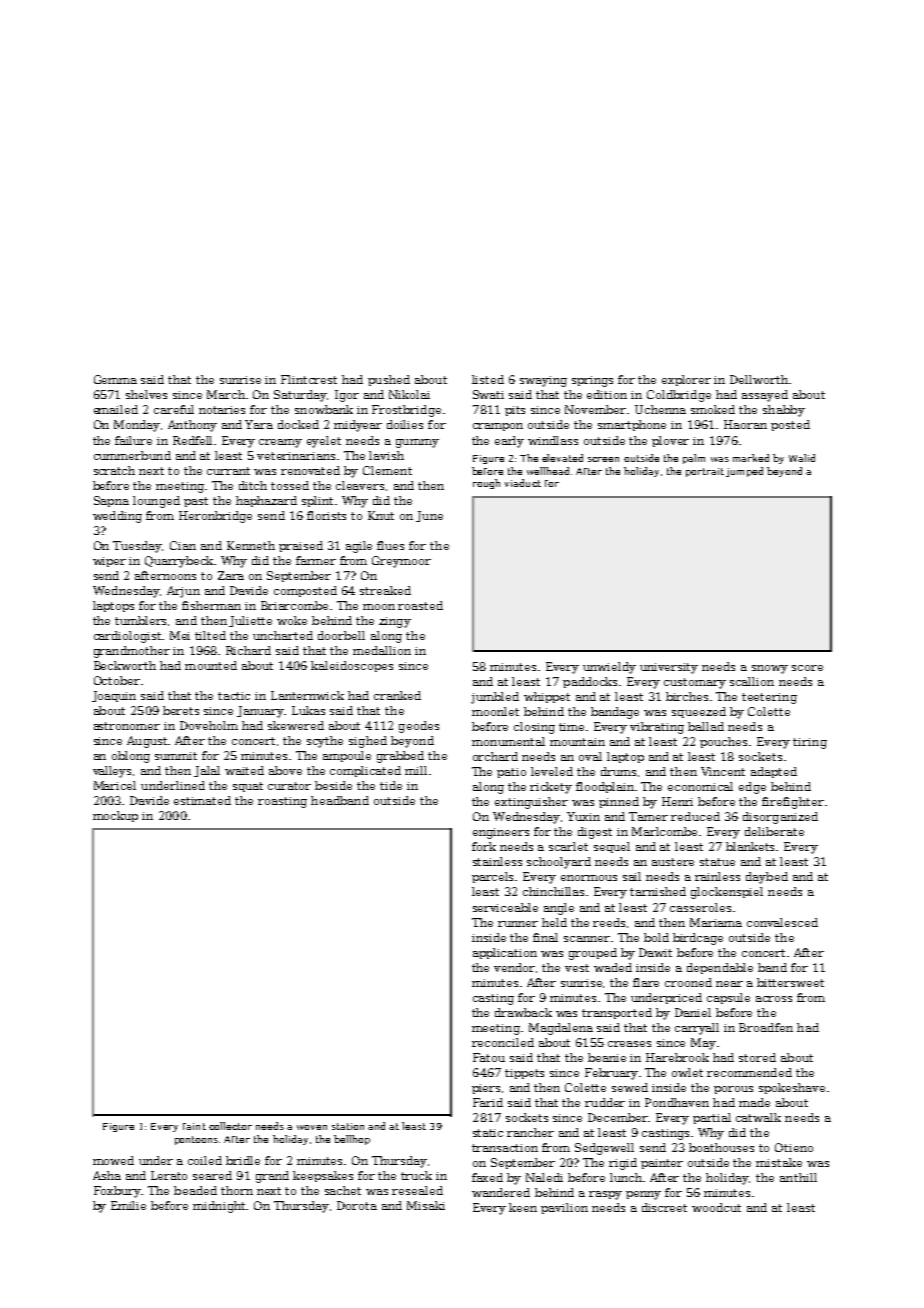 The height and width of the page is (1308, 924). Describe the element at coordinates (495, 698) in the page. I see `jumbled` at that location.
